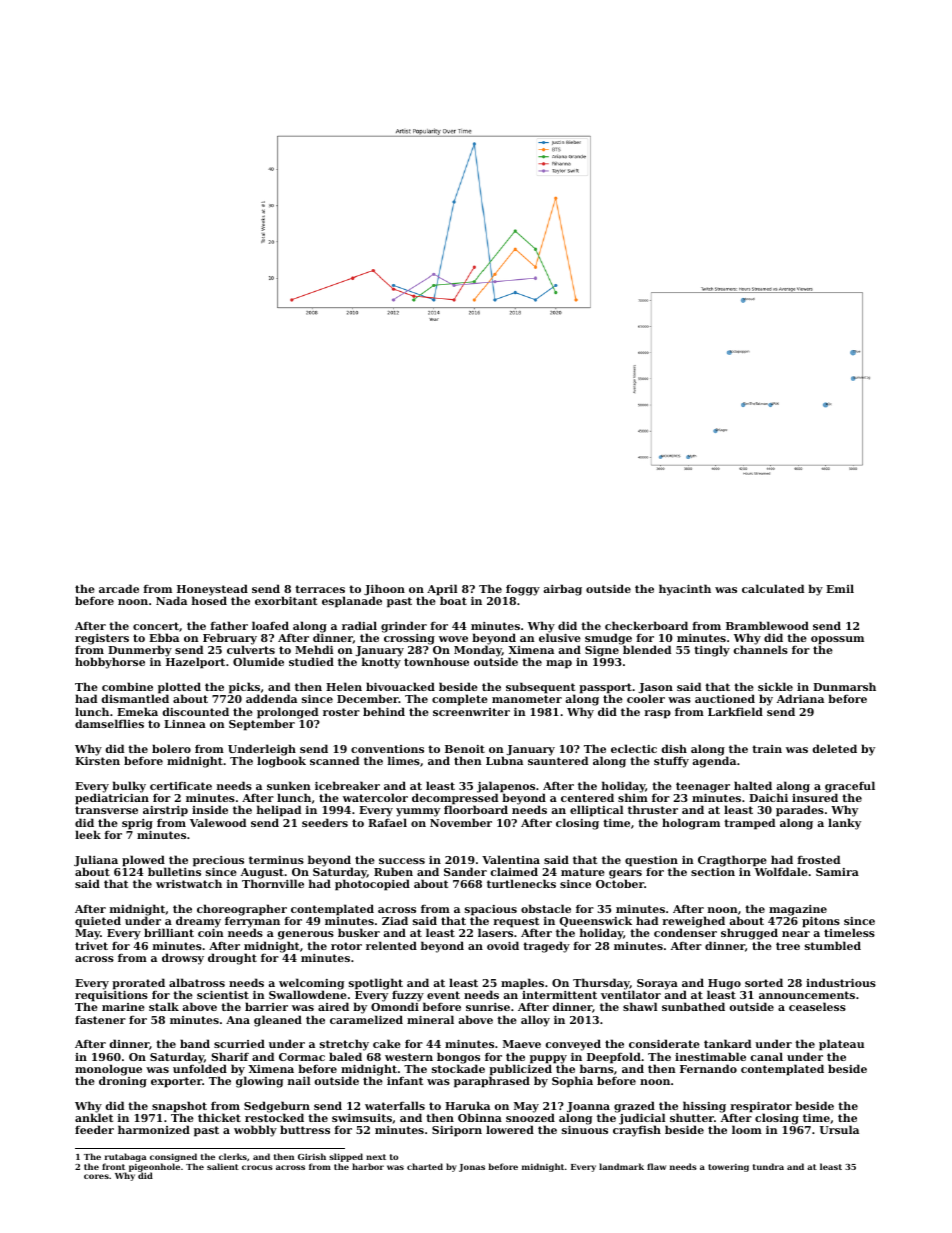 This document has width=952, height=1233. What do you see at coordinates (143, 861) in the document?
I see `plowed` at bounding box center [143, 861].
